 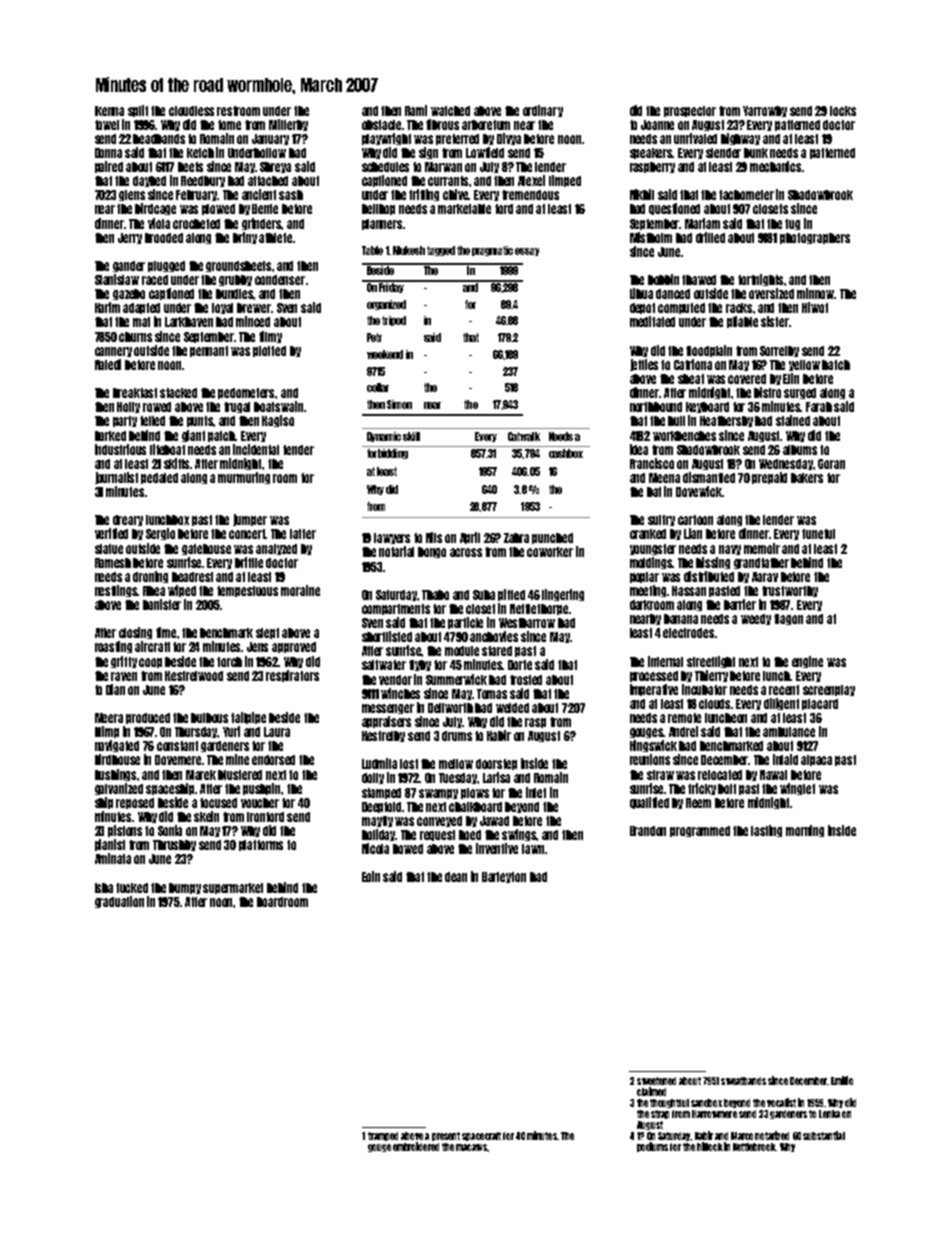 I want to click on tramped, so click(x=383, y=1136).
